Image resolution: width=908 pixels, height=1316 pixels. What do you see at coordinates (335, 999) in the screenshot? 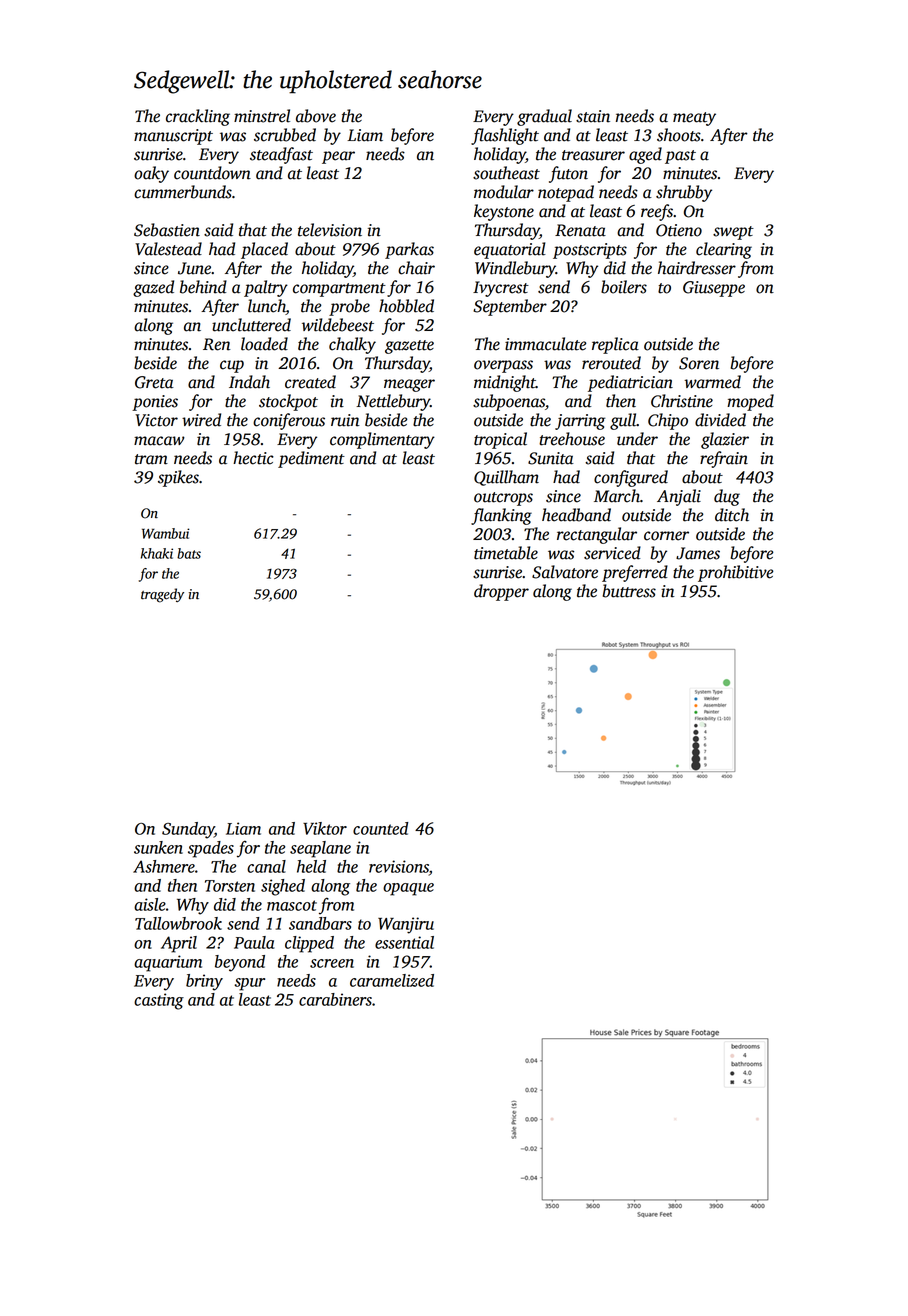
I see `carabiners` at bounding box center [335, 999].
